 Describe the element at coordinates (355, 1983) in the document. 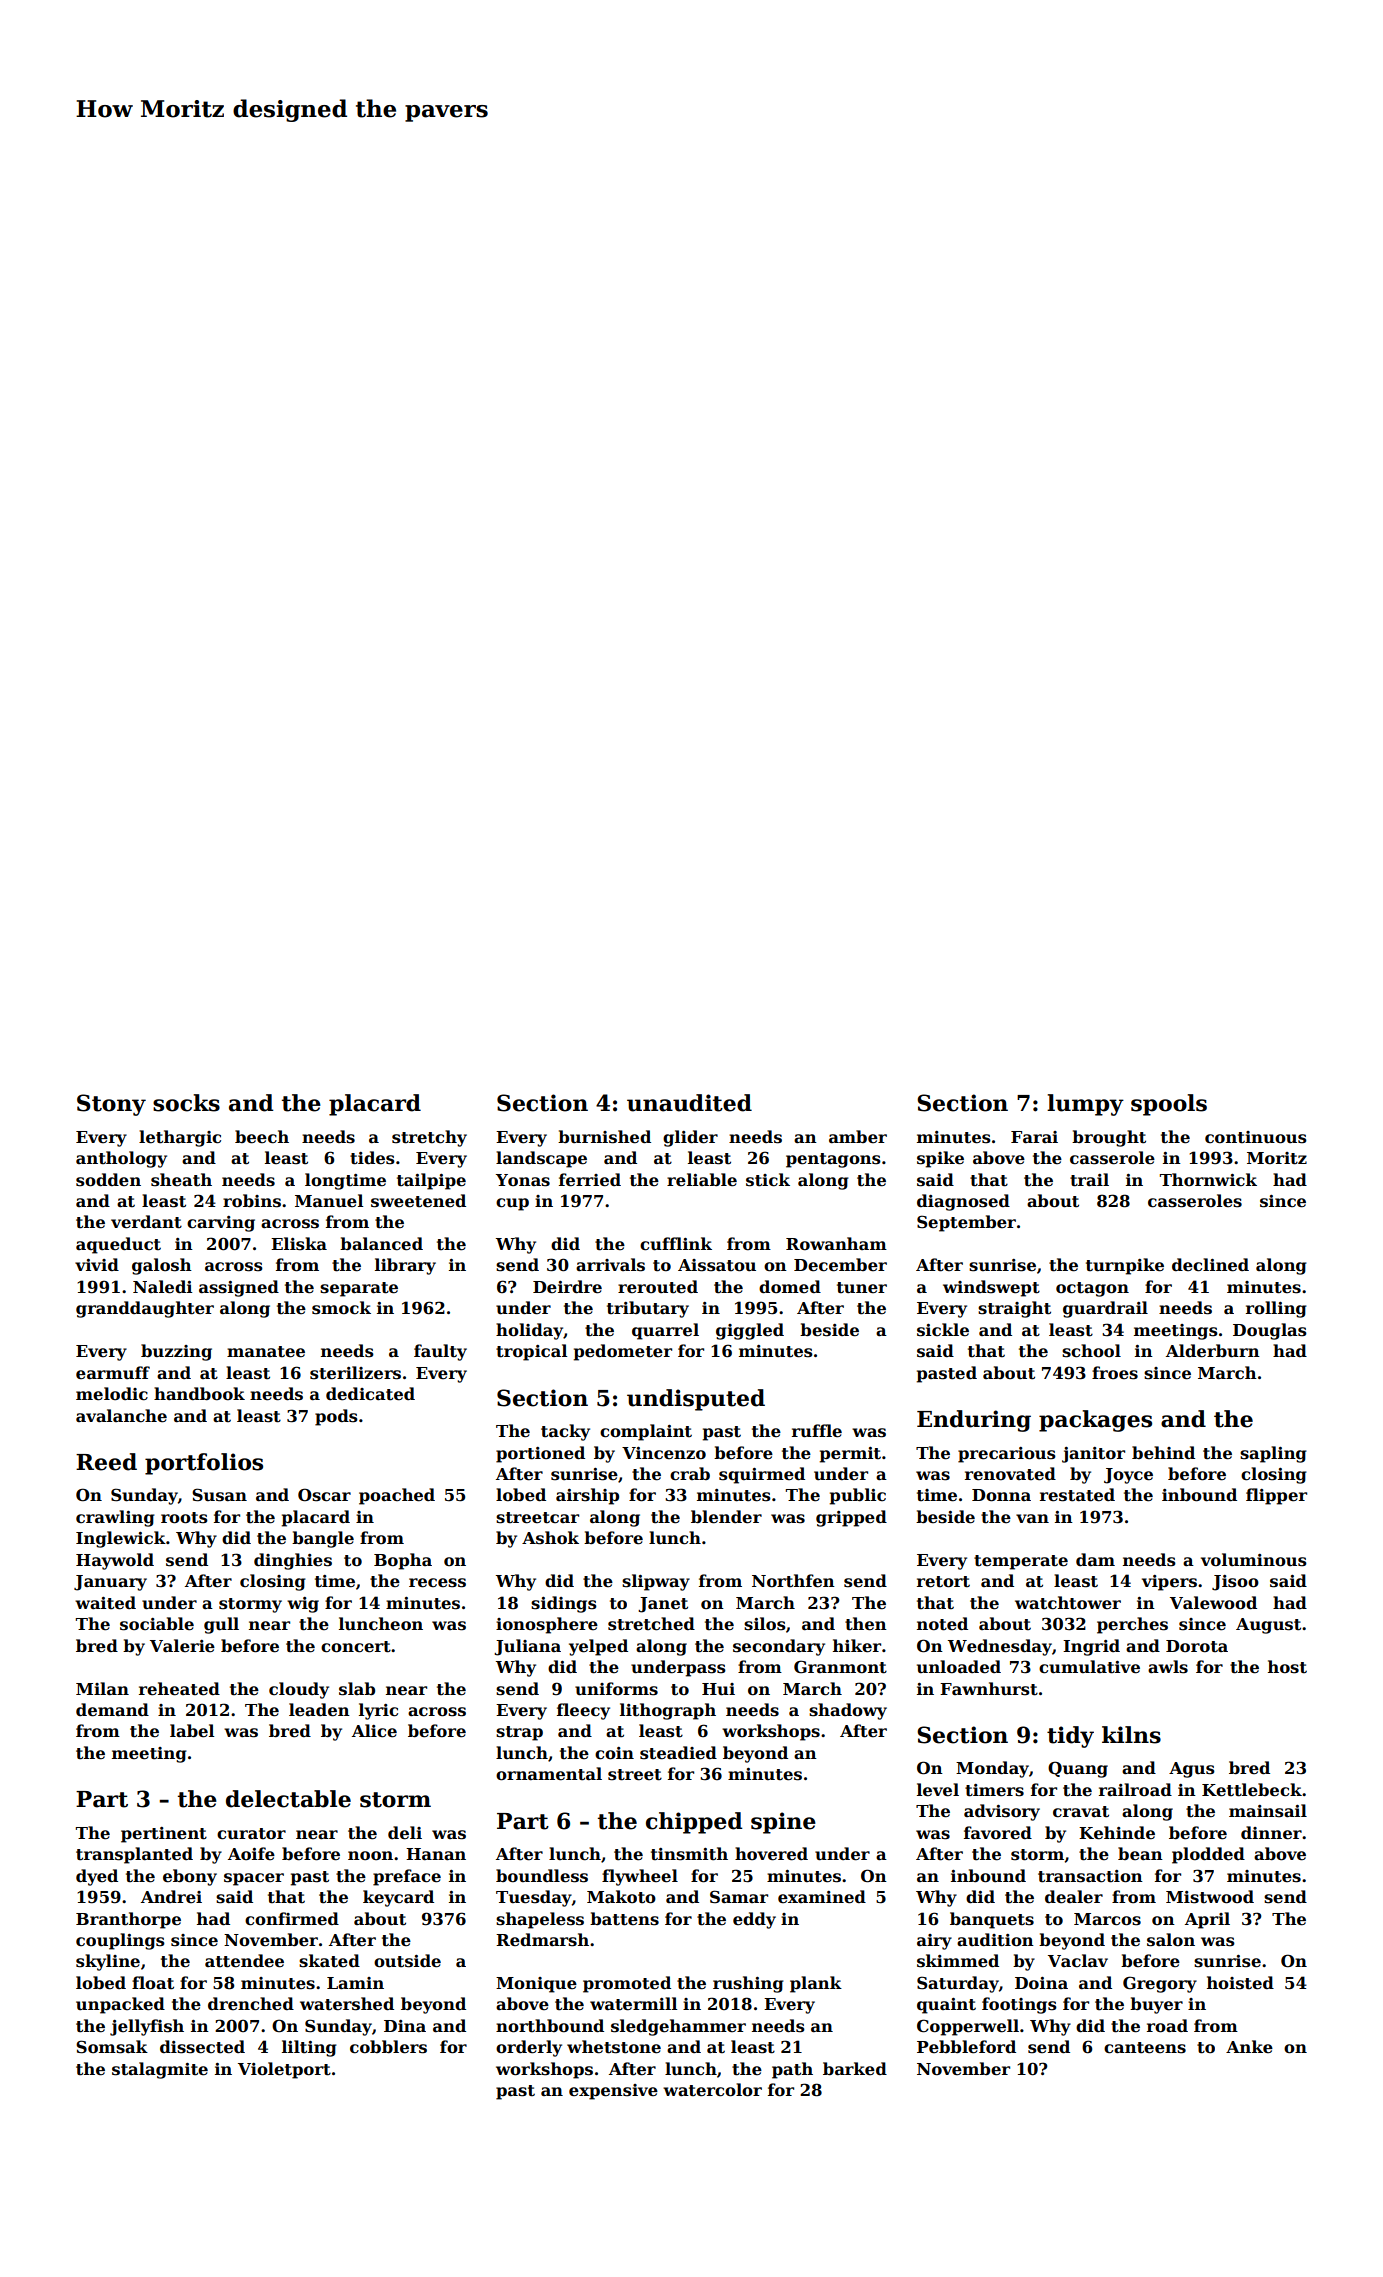

I see `Lamin` at that location.
